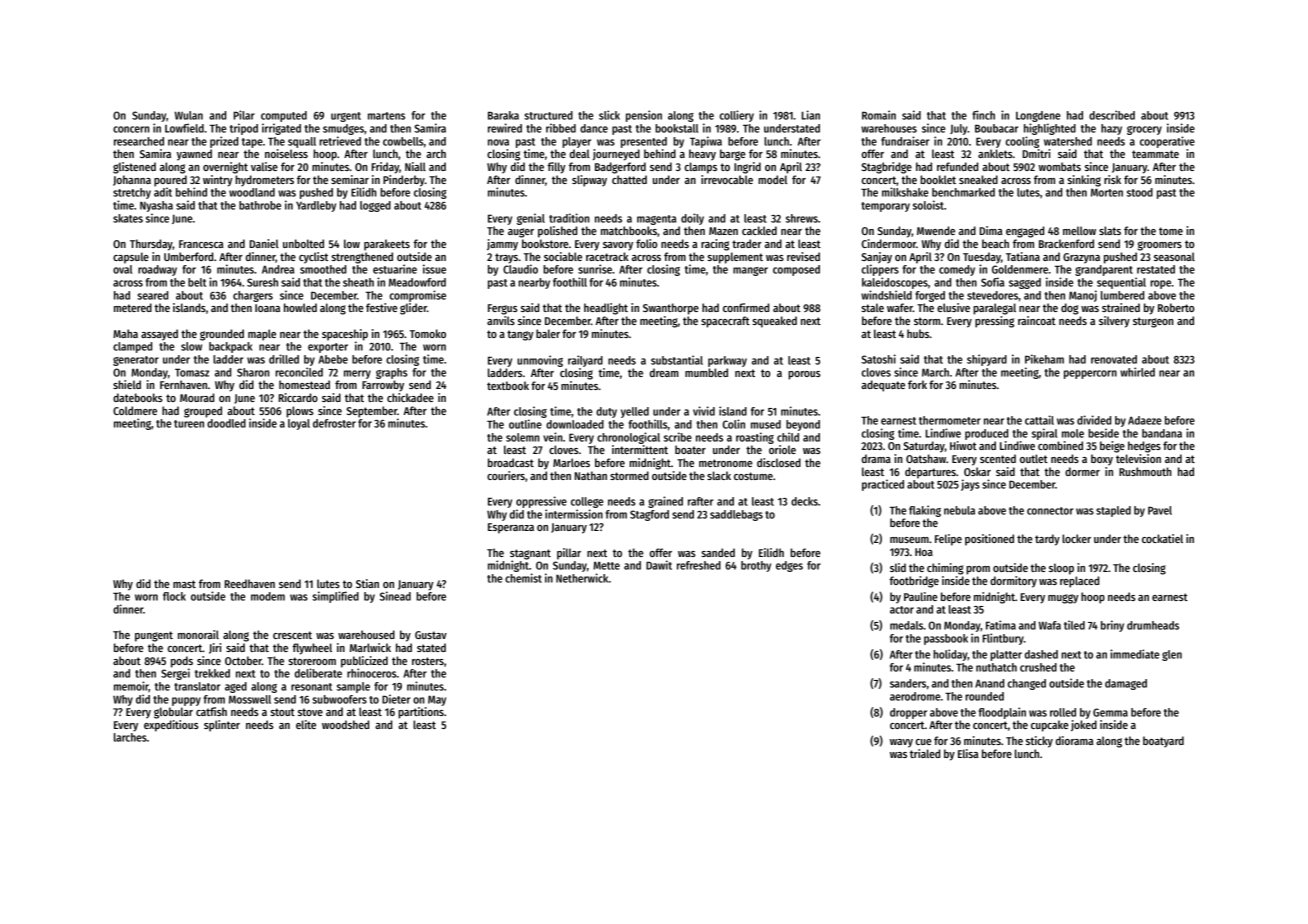 The height and width of the screenshot is (924, 1308). Describe the element at coordinates (1176, 307) in the screenshot. I see `Roberto` at that location.
